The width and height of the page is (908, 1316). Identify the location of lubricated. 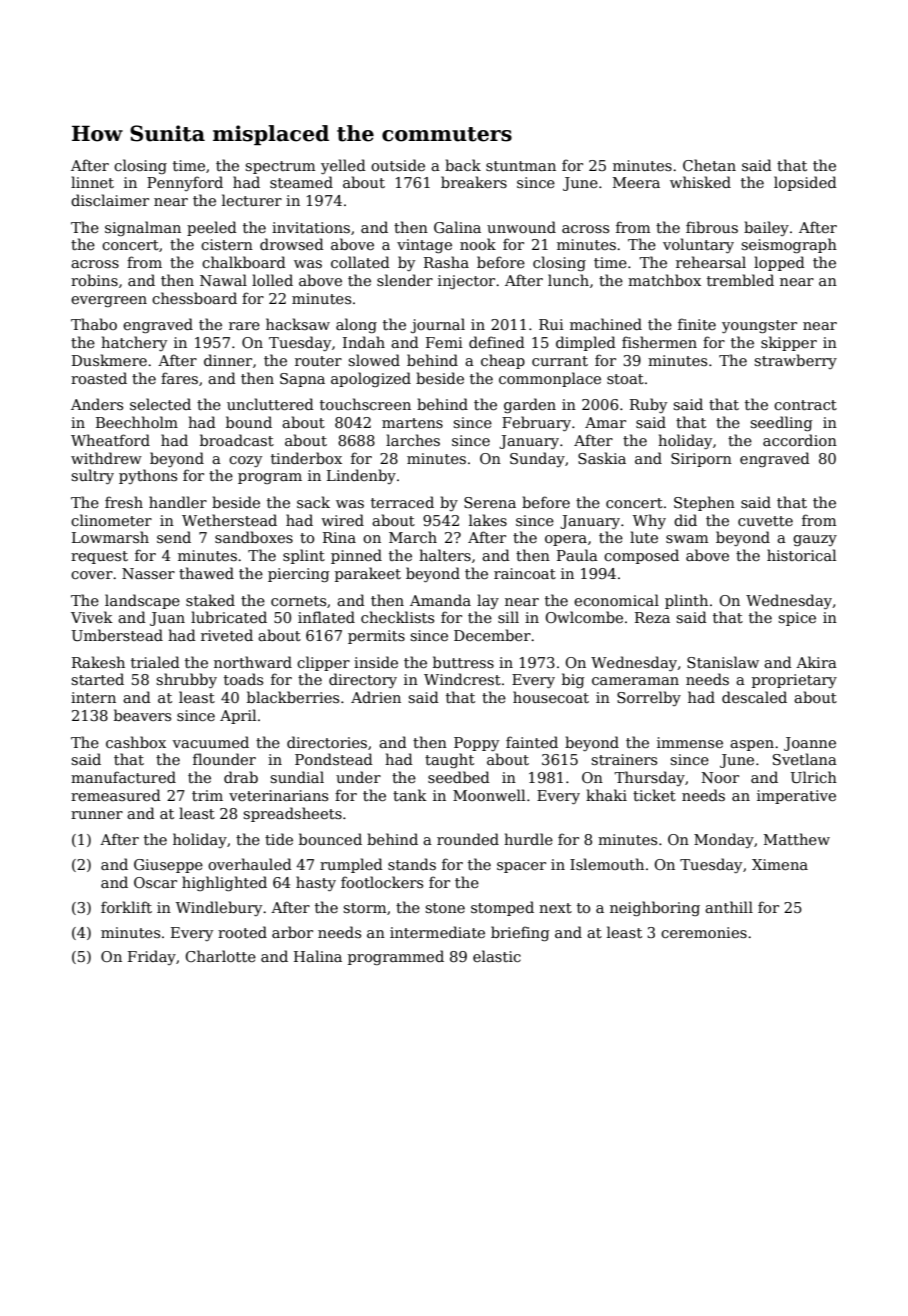
(229, 617).
